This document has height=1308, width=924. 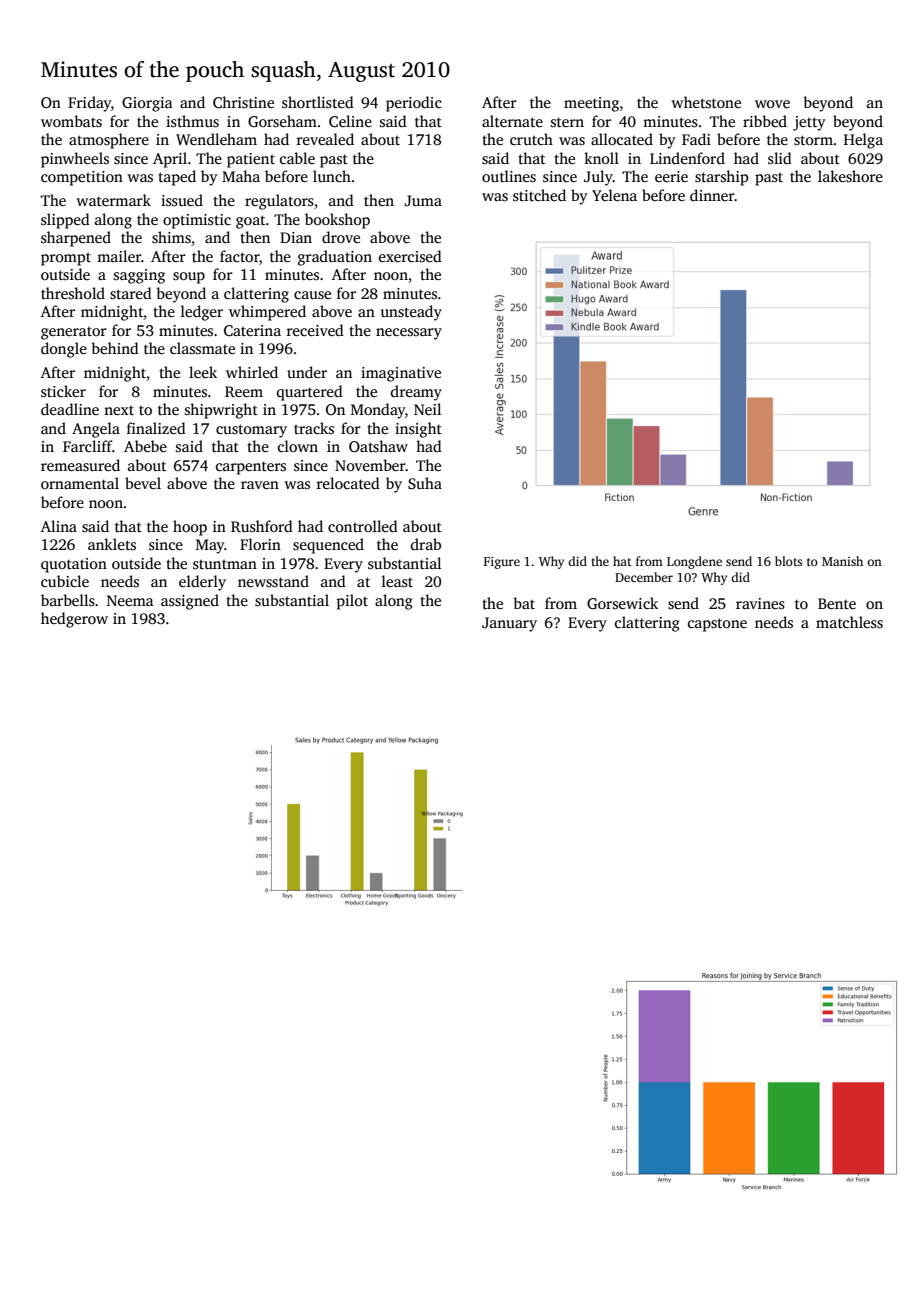 What do you see at coordinates (712, 195) in the document?
I see `dinner` at bounding box center [712, 195].
